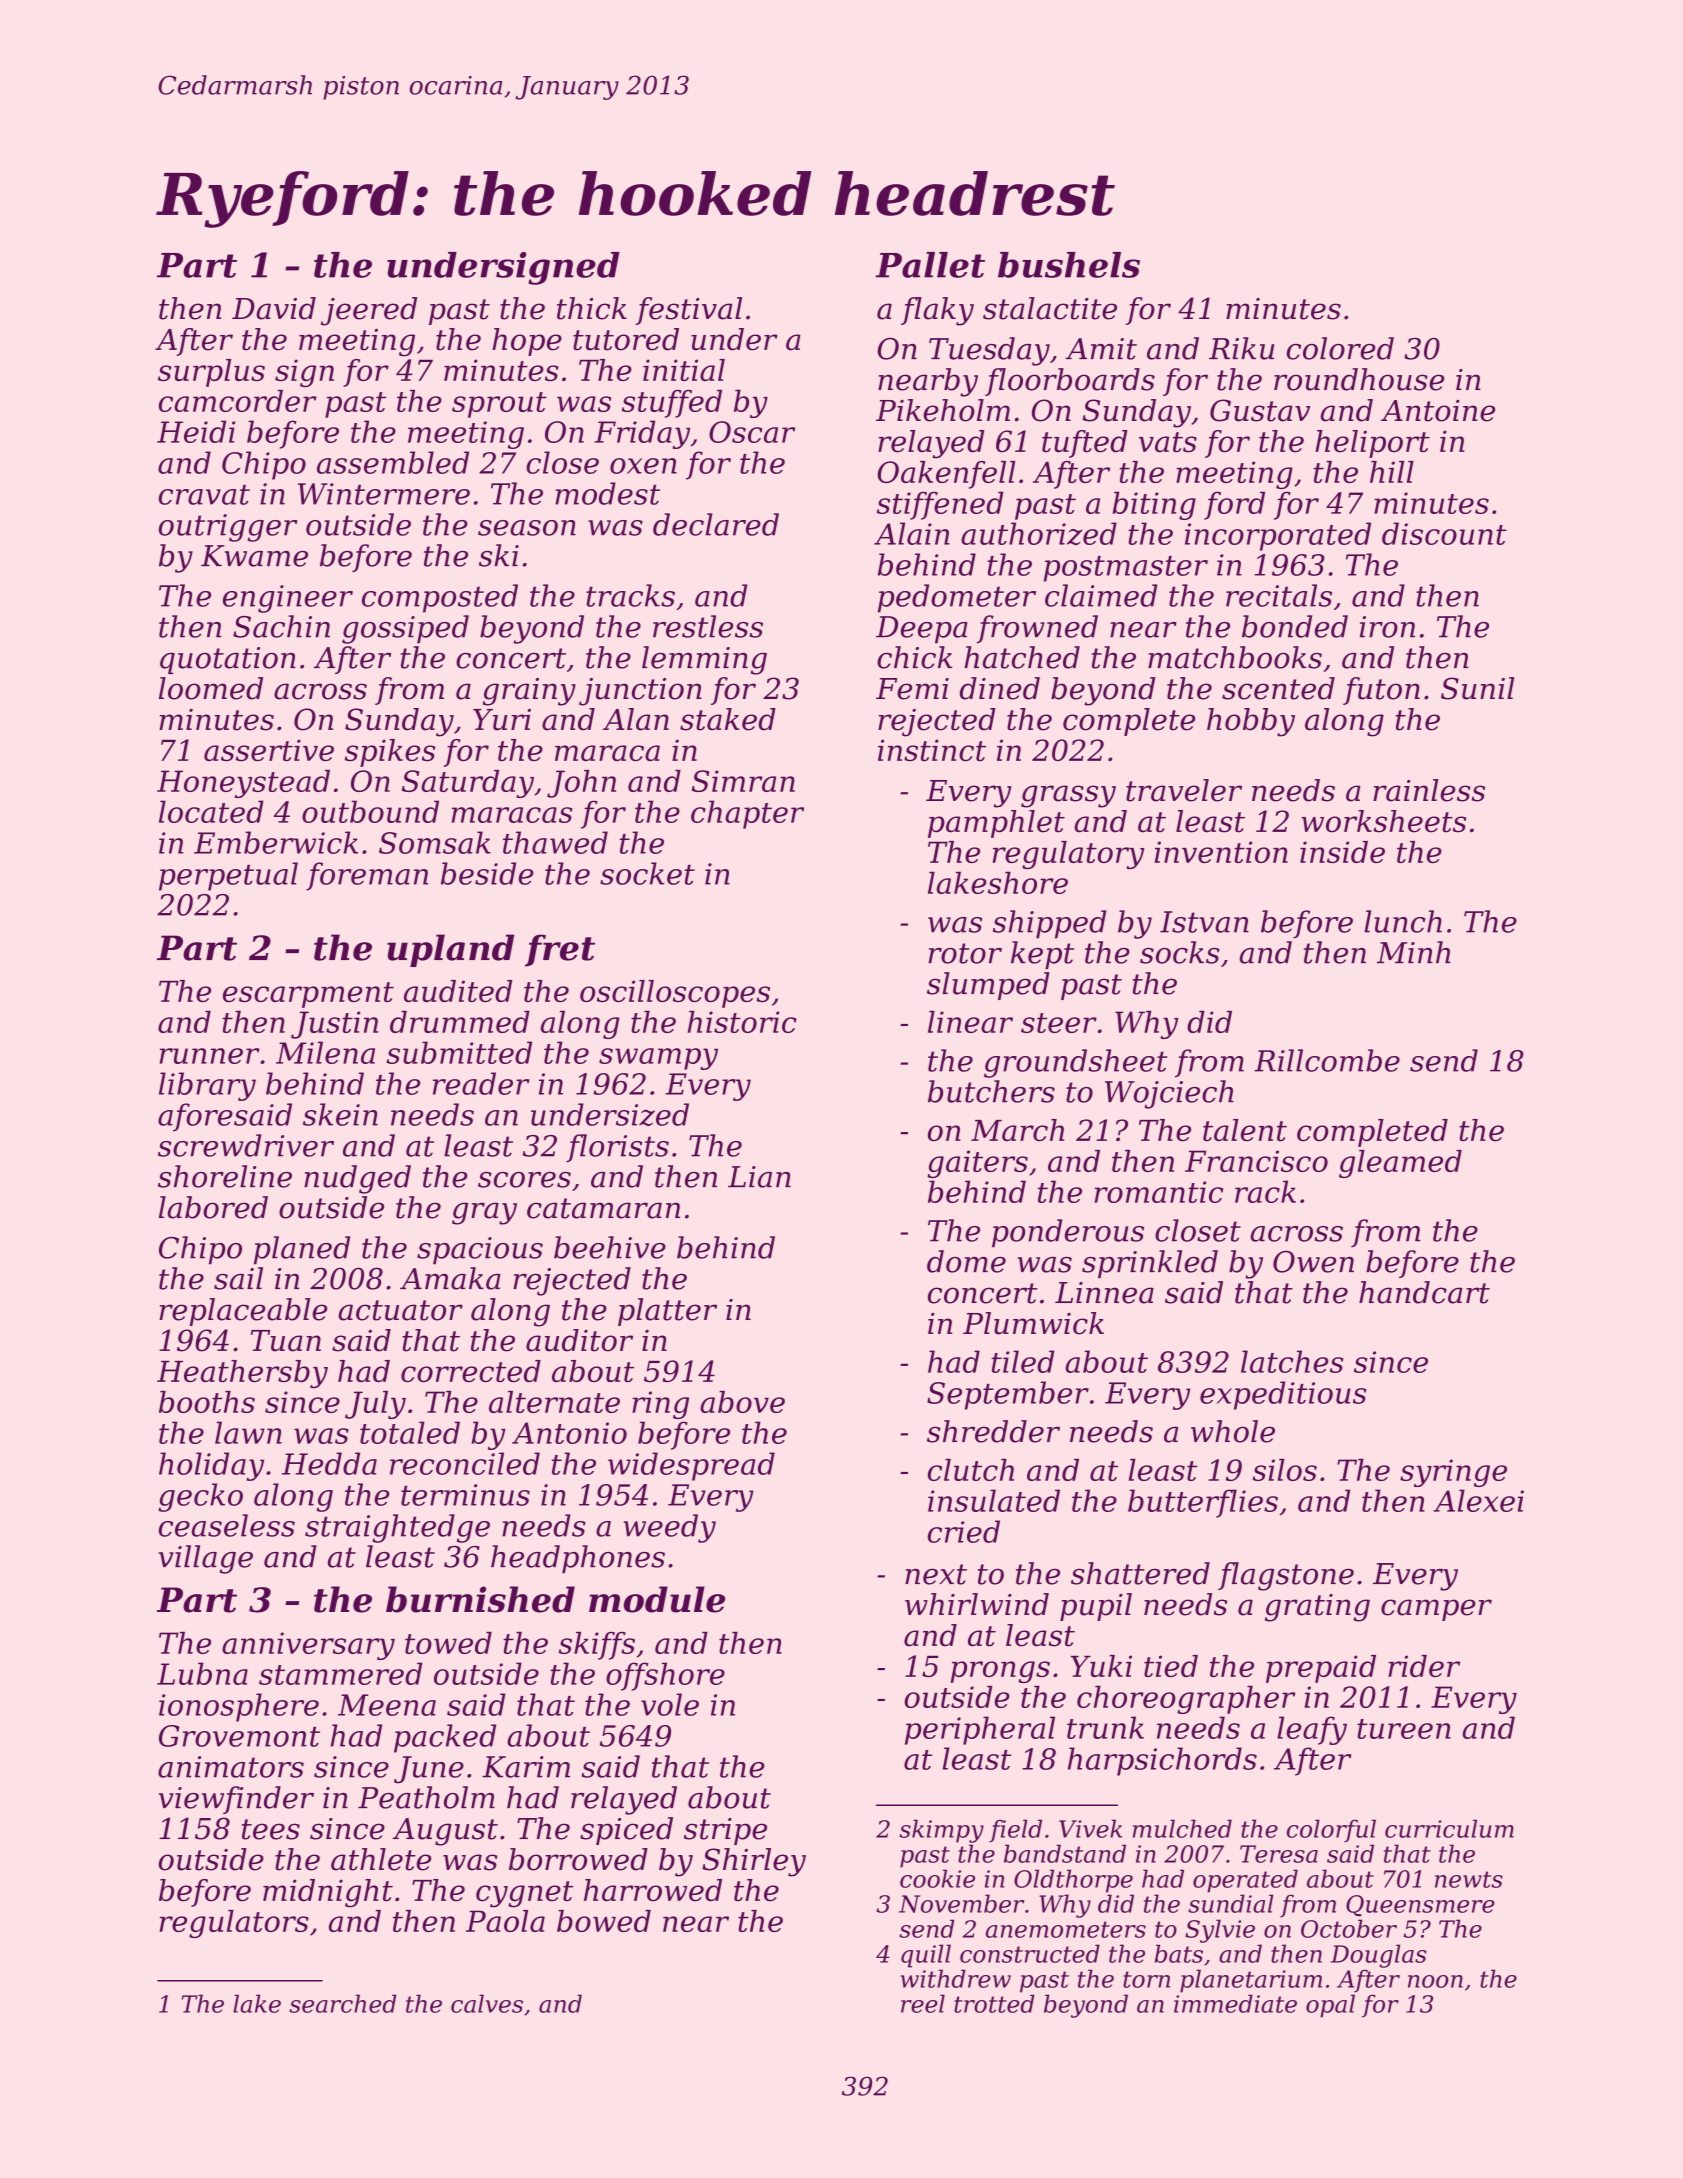 This screenshot has height=2178, width=1683. Describe the element at coordinates (742, 1402) in the screenshot. I see `above` at that location.
